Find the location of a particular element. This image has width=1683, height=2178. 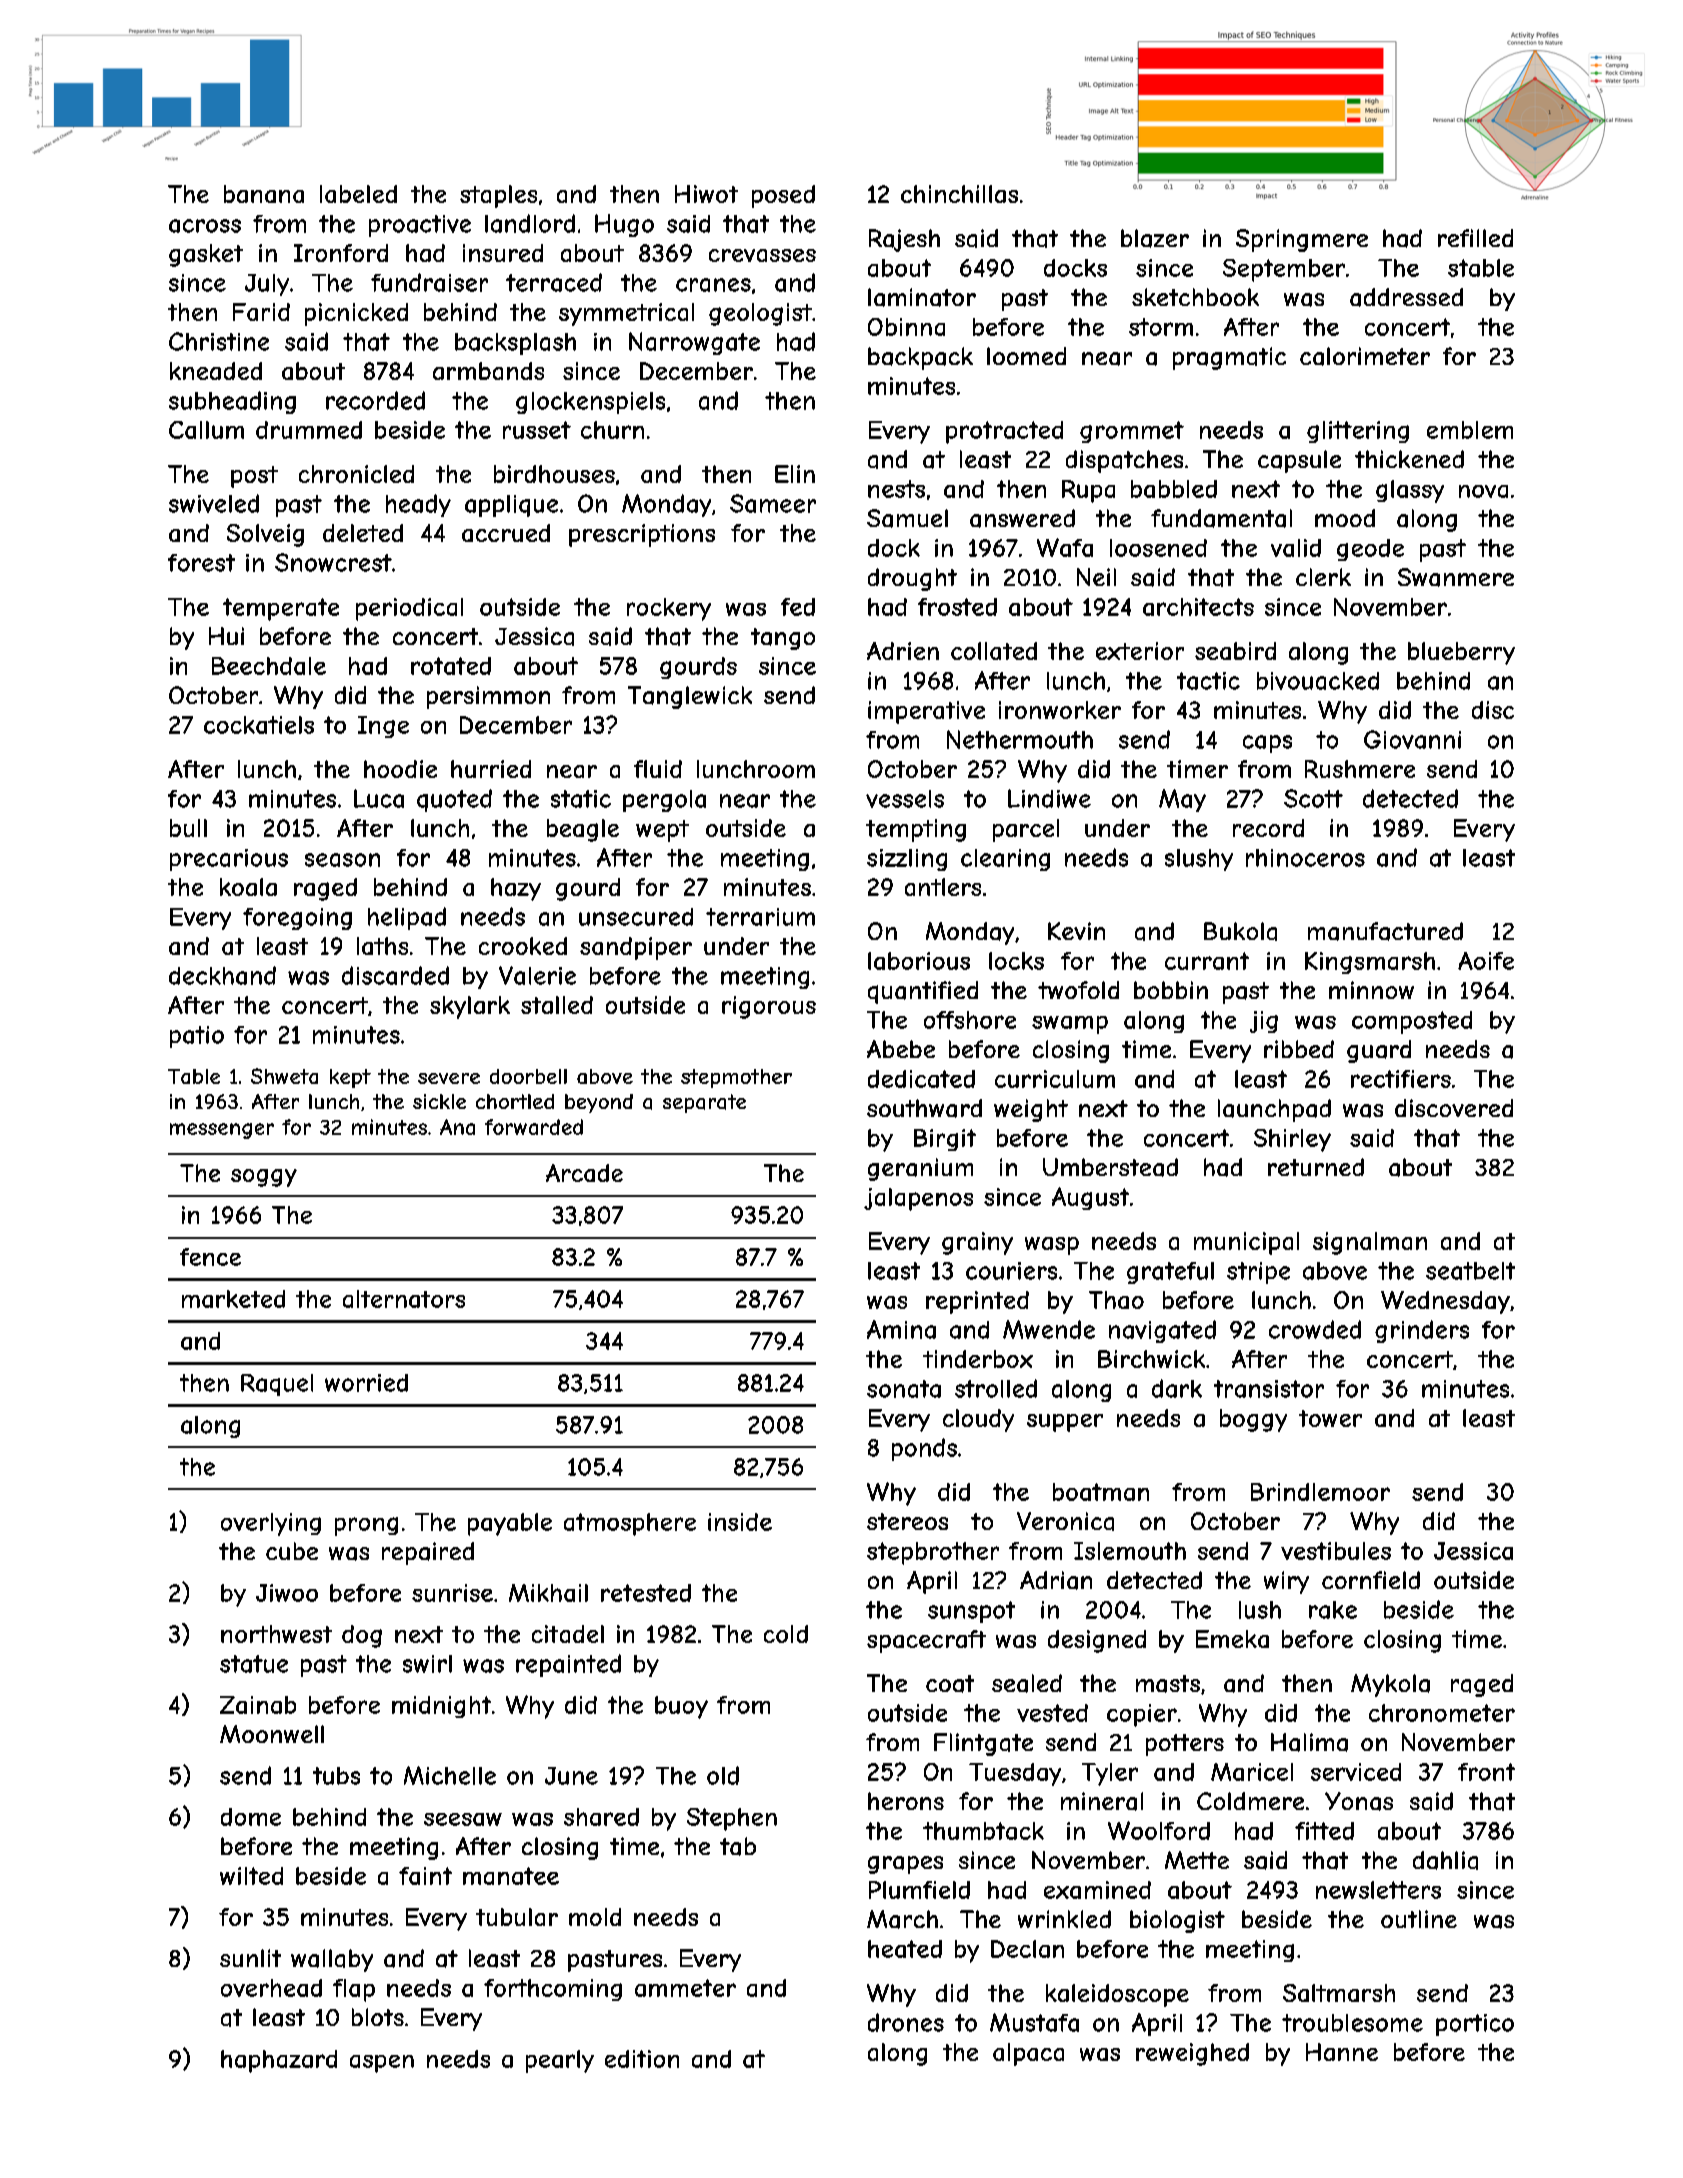

tower is located at coordinates (1330, 1418).
